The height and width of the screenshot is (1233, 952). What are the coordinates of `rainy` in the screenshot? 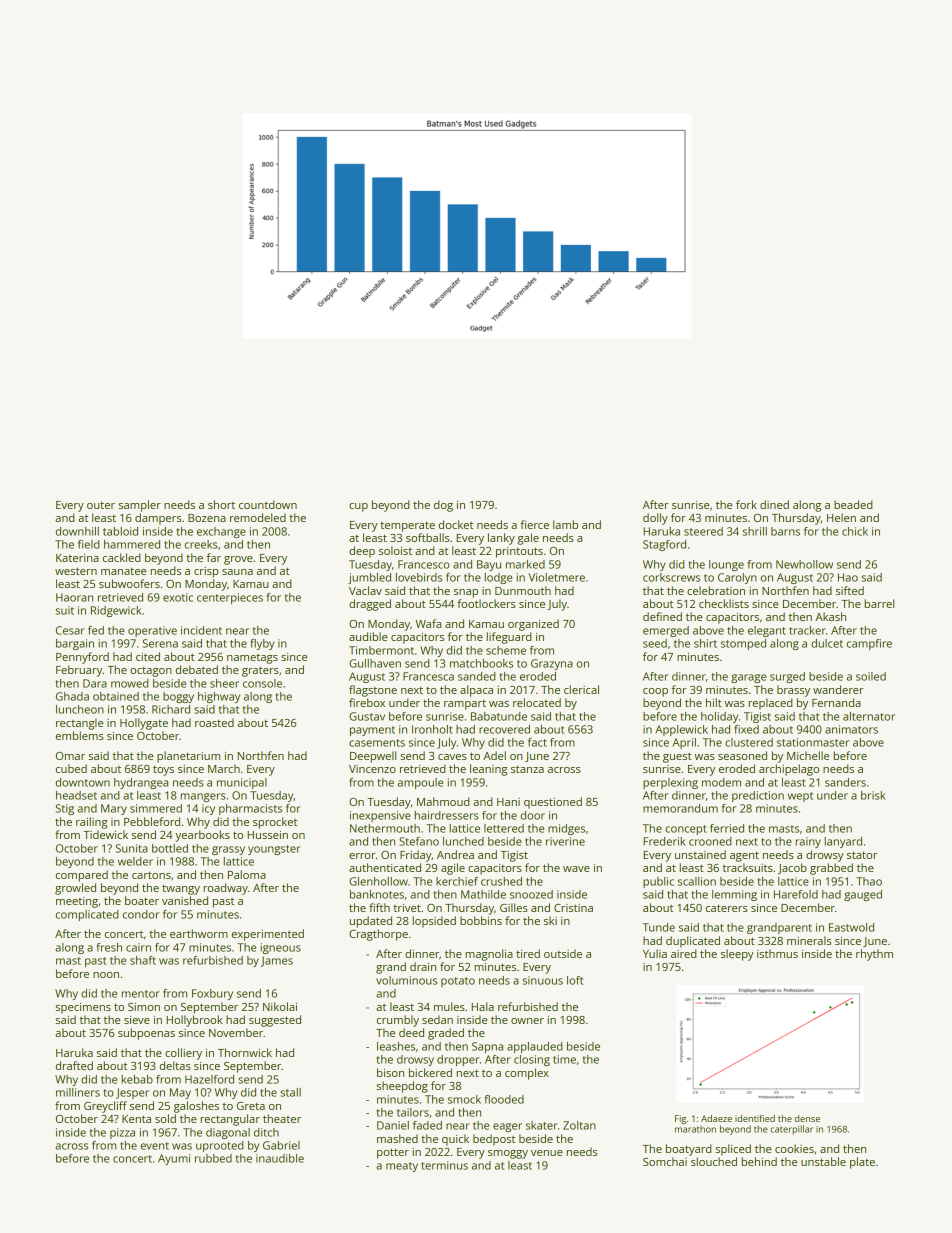 It's located at (808, 842).
